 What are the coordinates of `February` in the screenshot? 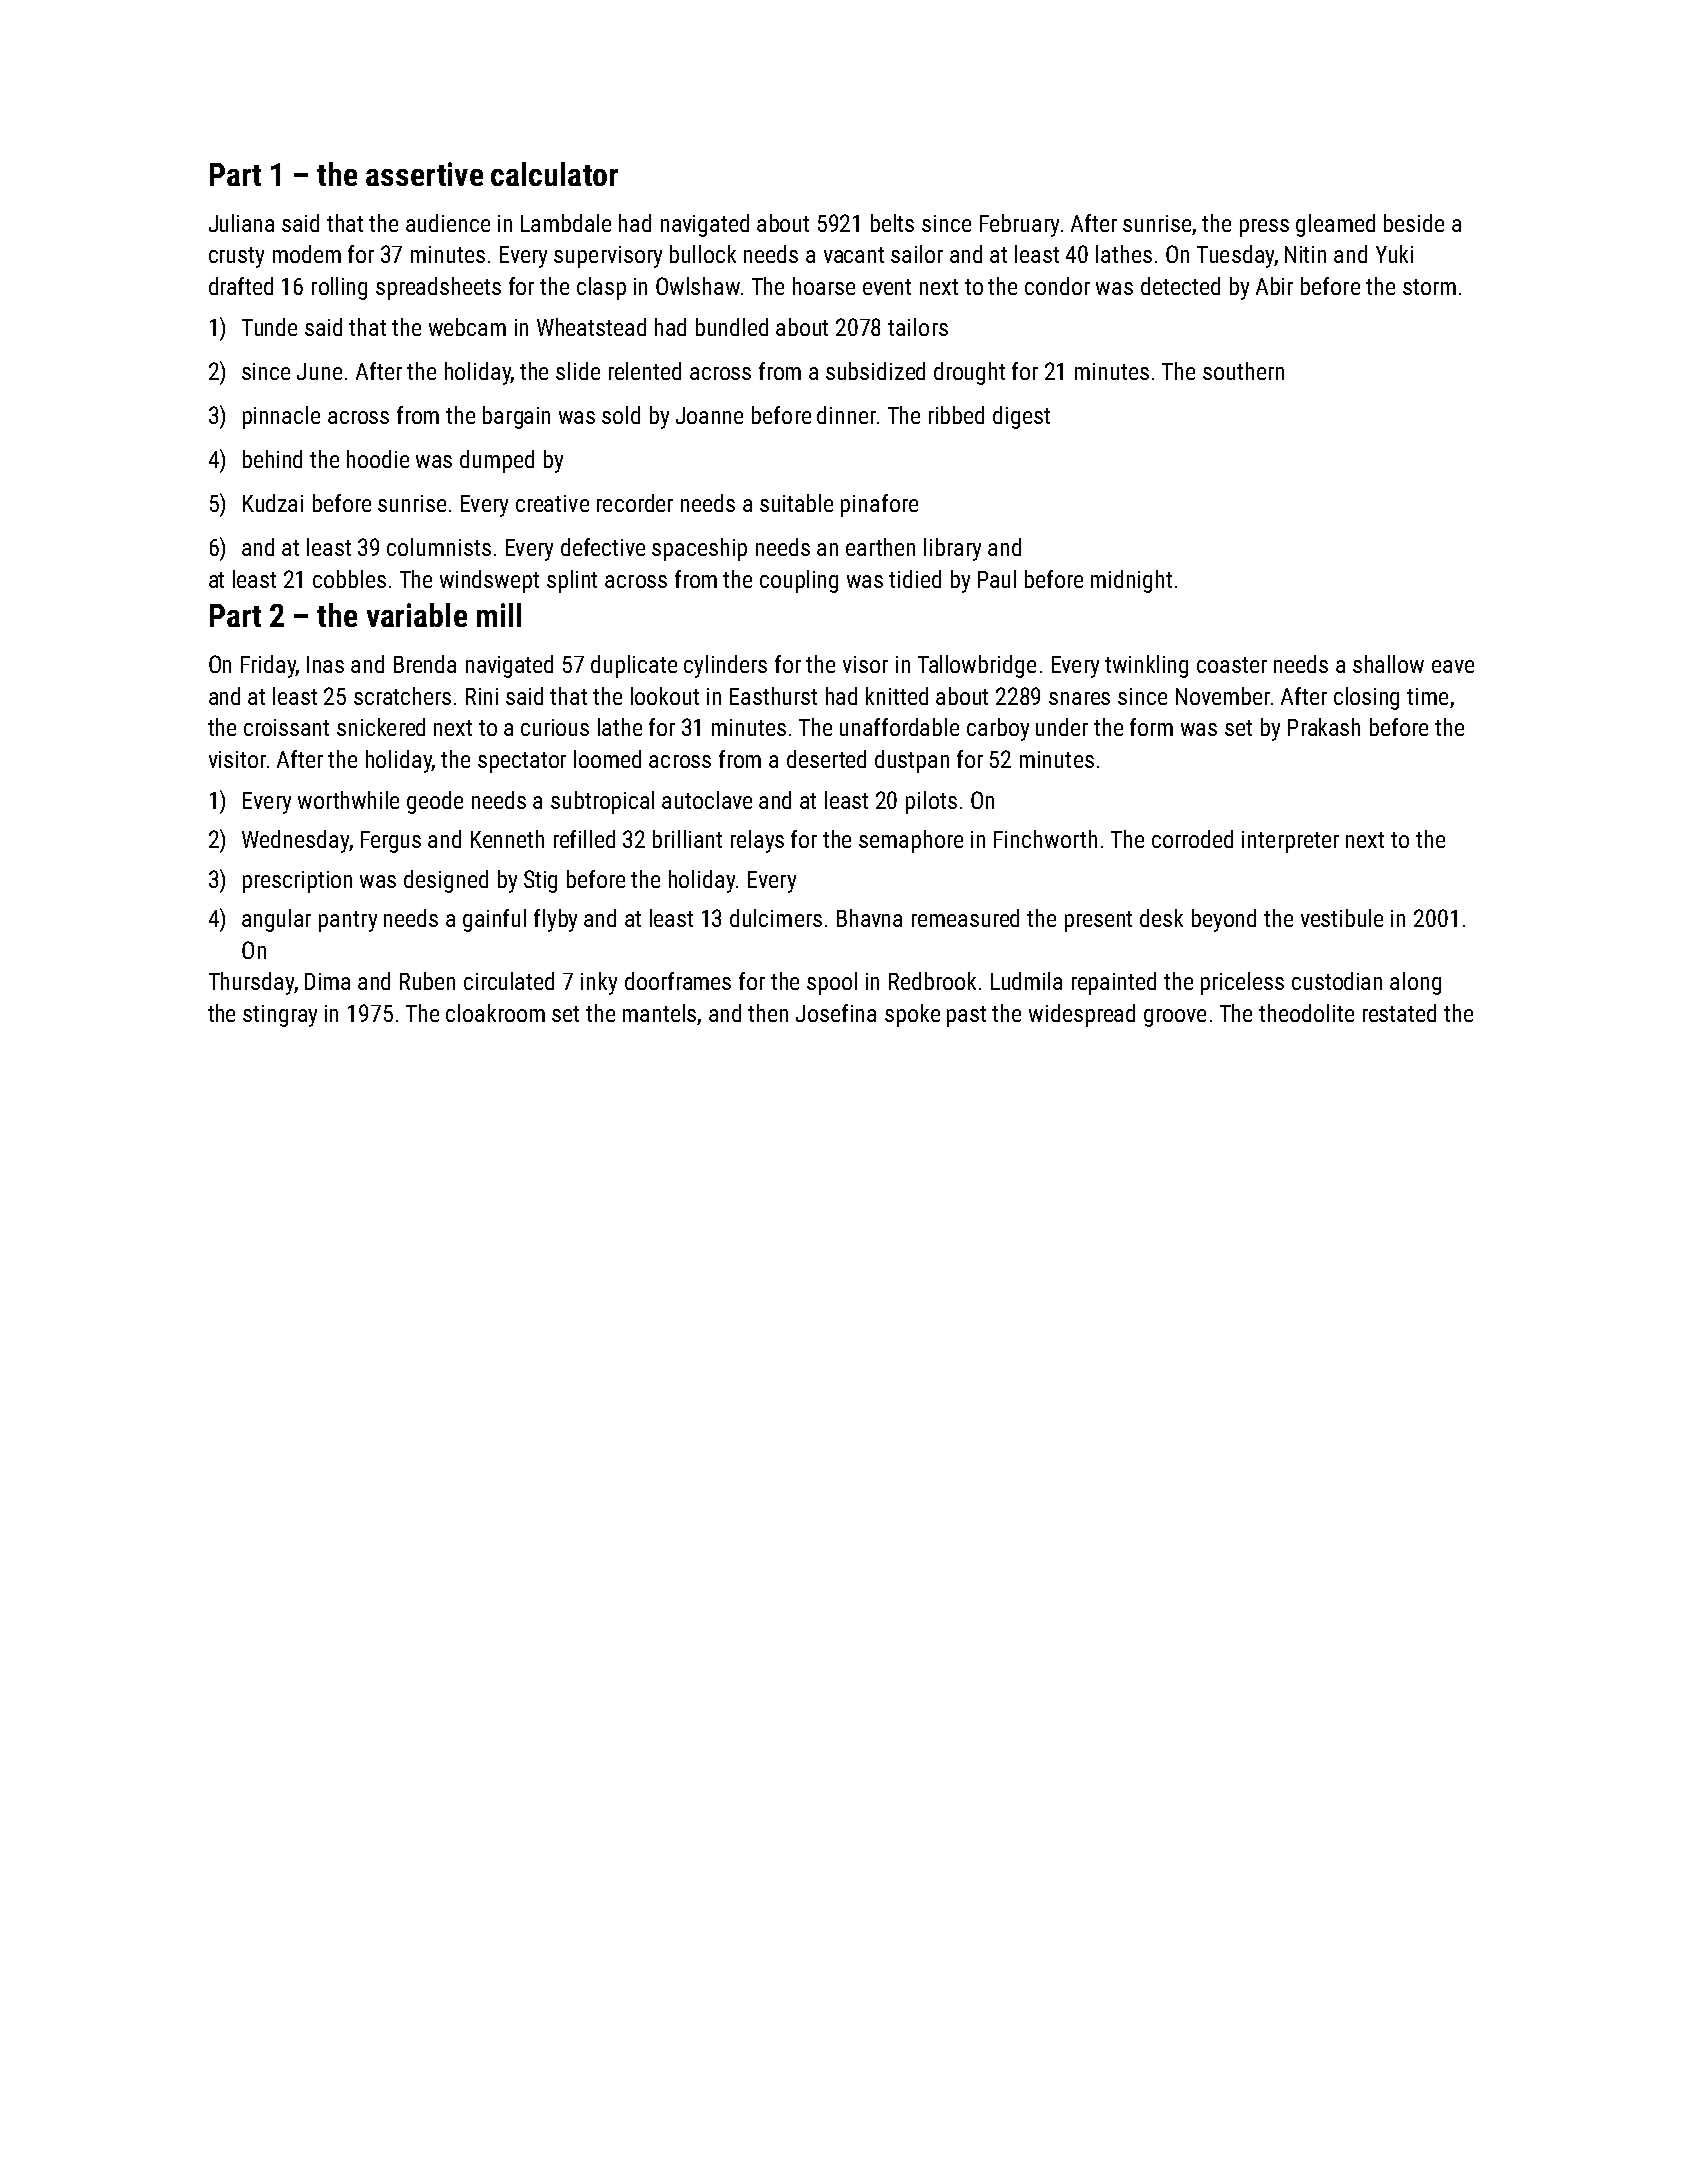 It's located at (1019, 225).
